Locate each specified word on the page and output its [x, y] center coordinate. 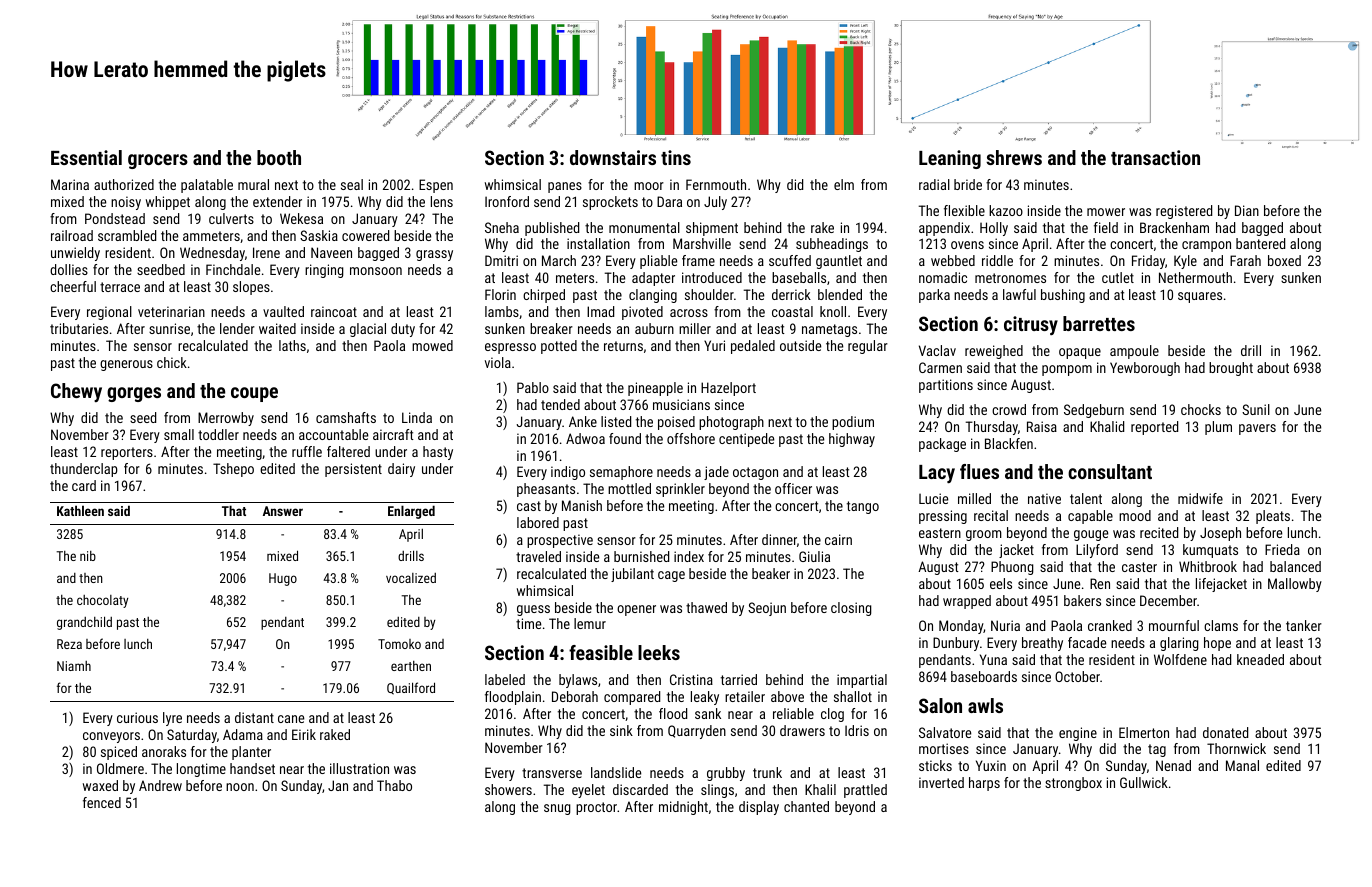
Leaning [950, 159]
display [759, 808]
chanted [806, 806]
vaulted [283, 311]
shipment [712, 229]
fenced [102, 802]
